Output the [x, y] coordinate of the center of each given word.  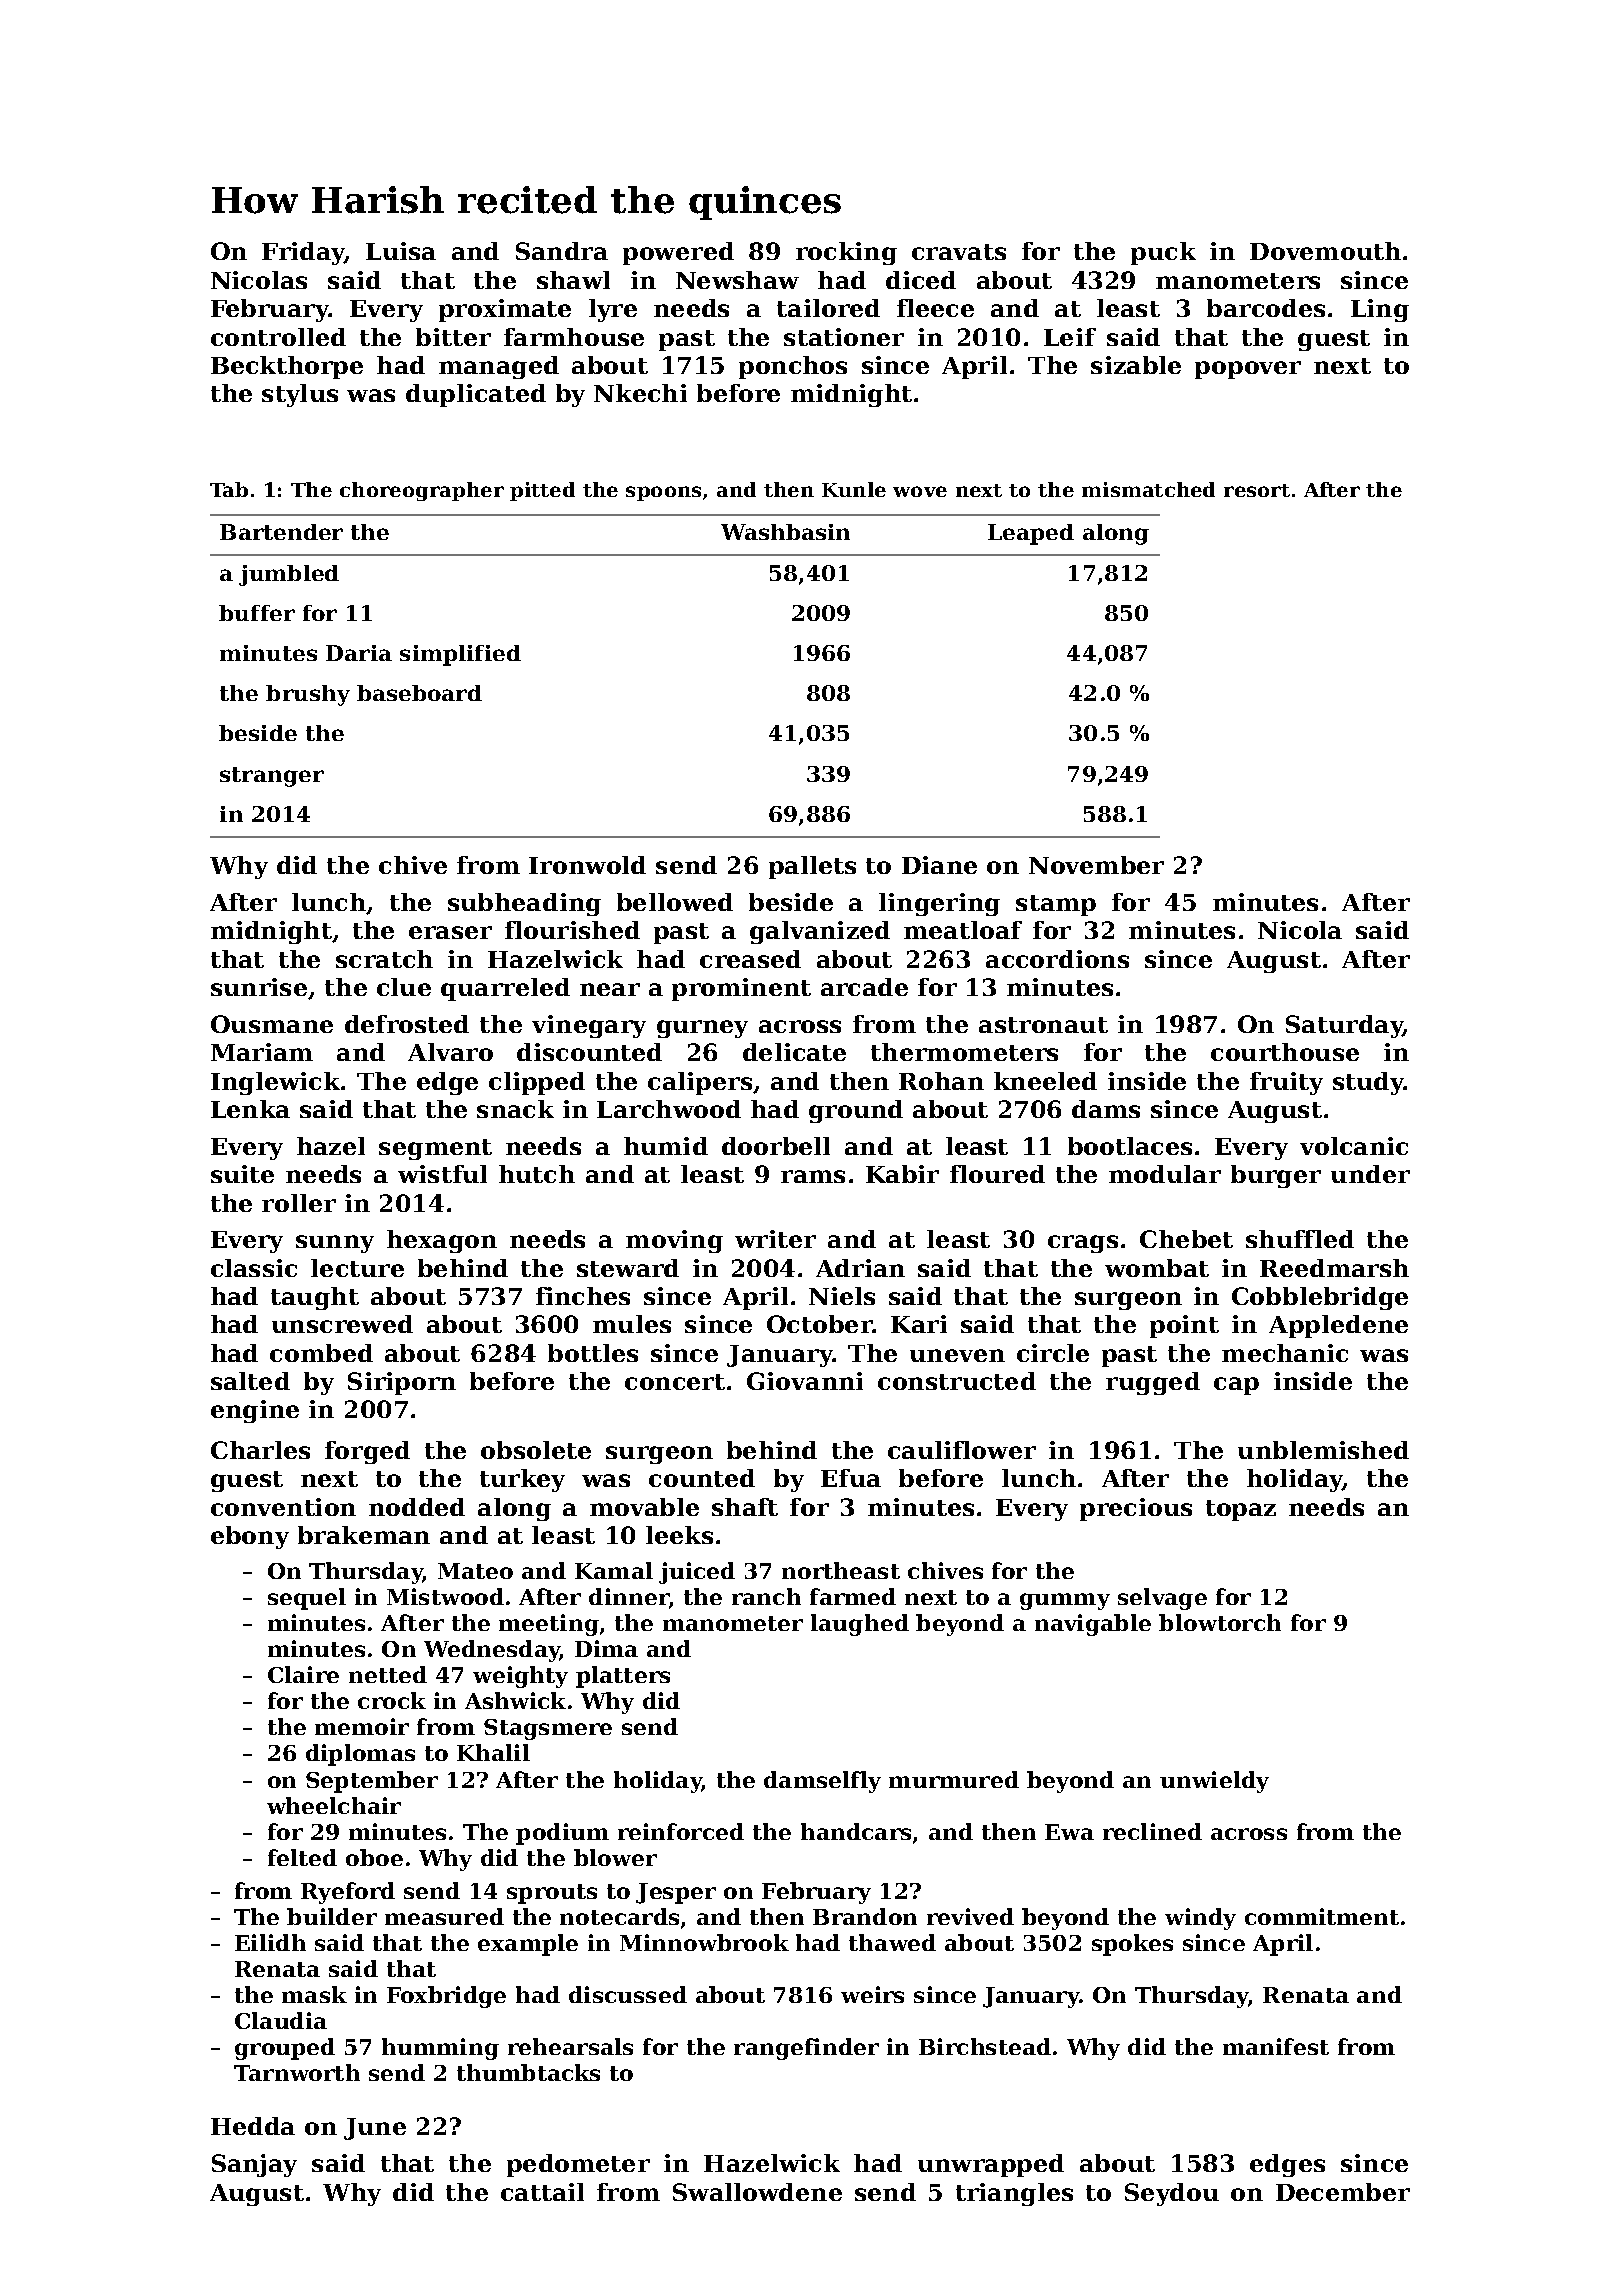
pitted [542, 491]
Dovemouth [1325, 251]
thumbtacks [528, 2072]
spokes [1132, 1945]
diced [921, 280]
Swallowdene [757, 2192]
